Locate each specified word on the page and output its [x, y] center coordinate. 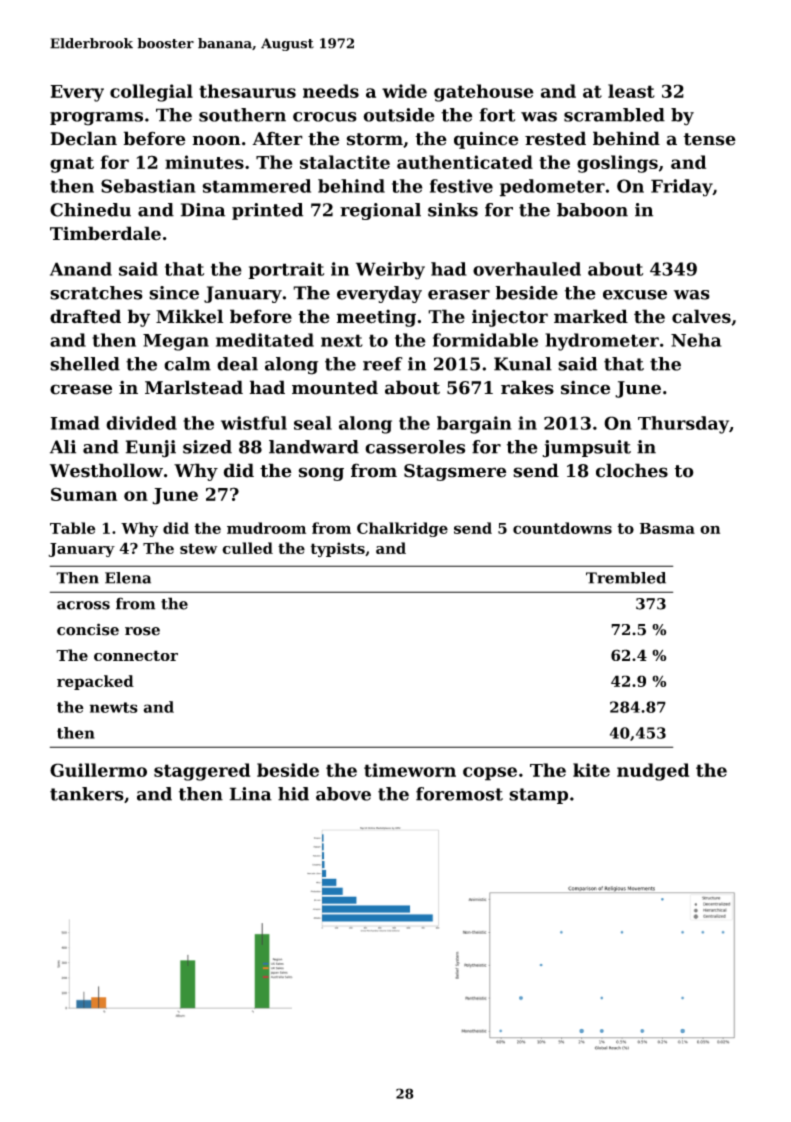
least [631, 91]
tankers [87, 794]
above [343, 794]
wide [404, 91]
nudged [653, 772]
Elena [128, 578]
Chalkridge [402, 529]
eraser [459, 295]
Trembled [626, 578]
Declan [83, 138]
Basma [667, 528]
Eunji [151, 449]
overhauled [527, 269]
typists [338, 549]
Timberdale [105, 233]
